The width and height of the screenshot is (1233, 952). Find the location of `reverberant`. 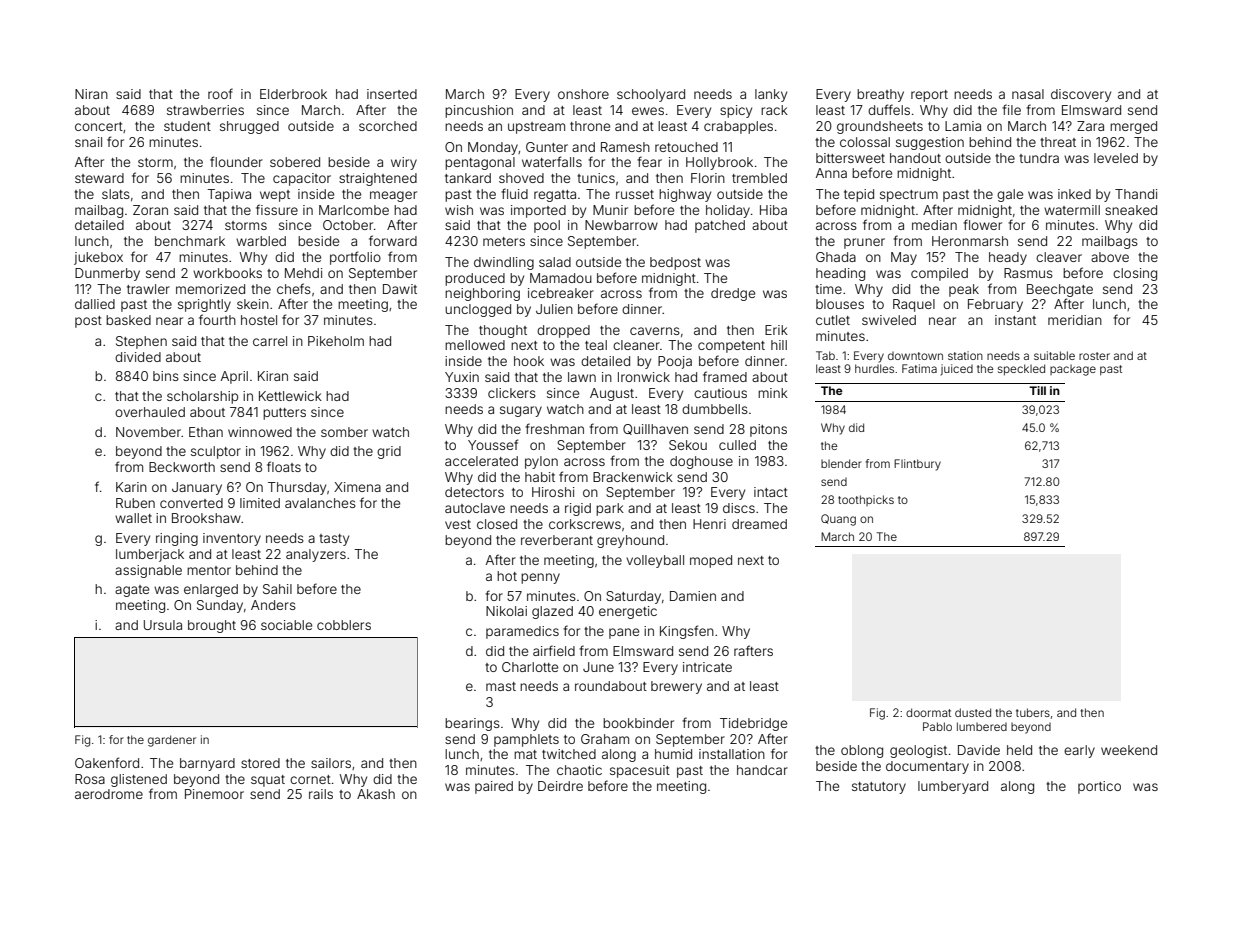

reverberant is located at coordinates (557, 540).
